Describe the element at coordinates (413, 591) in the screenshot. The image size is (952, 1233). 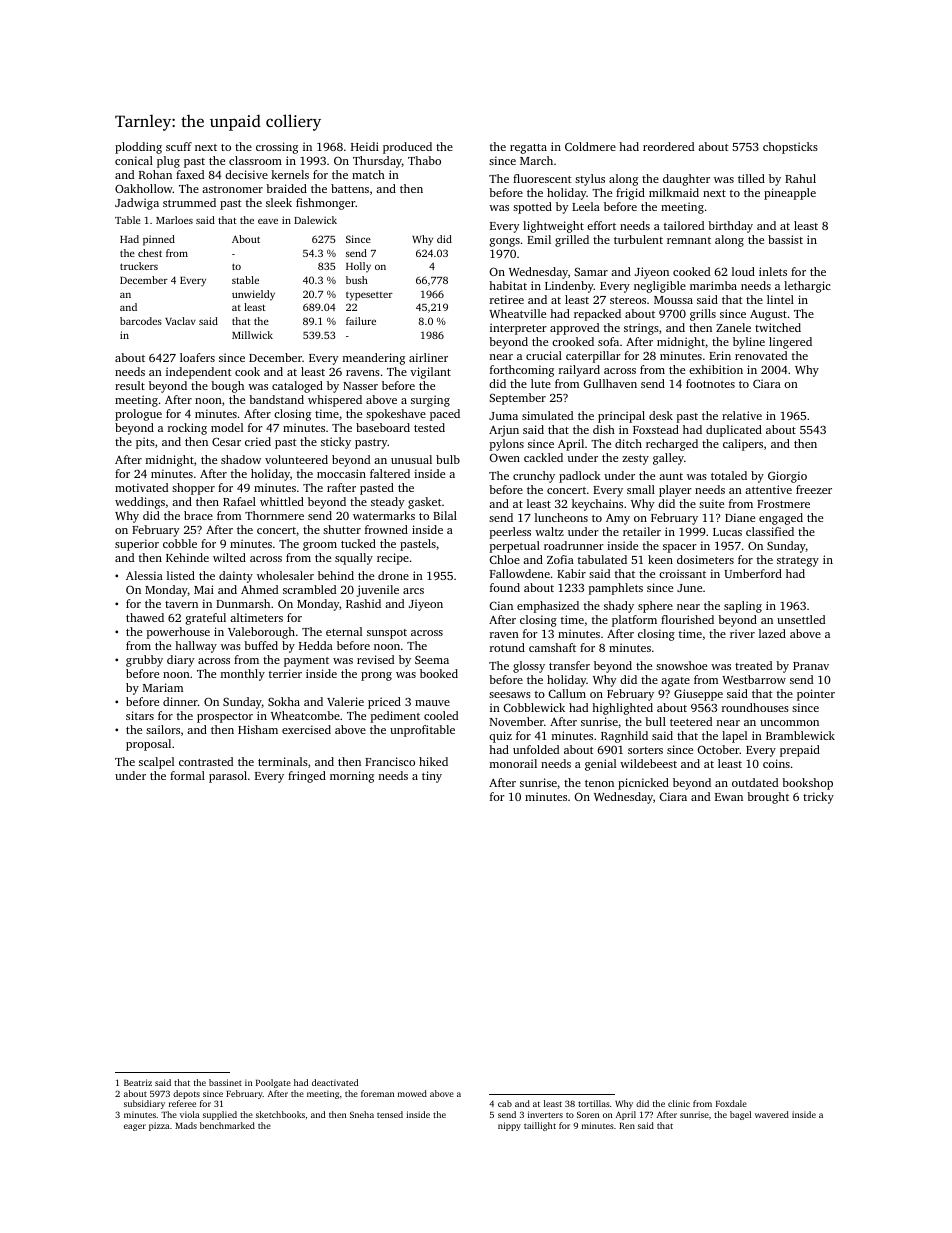
I see `arcs` at that location.
